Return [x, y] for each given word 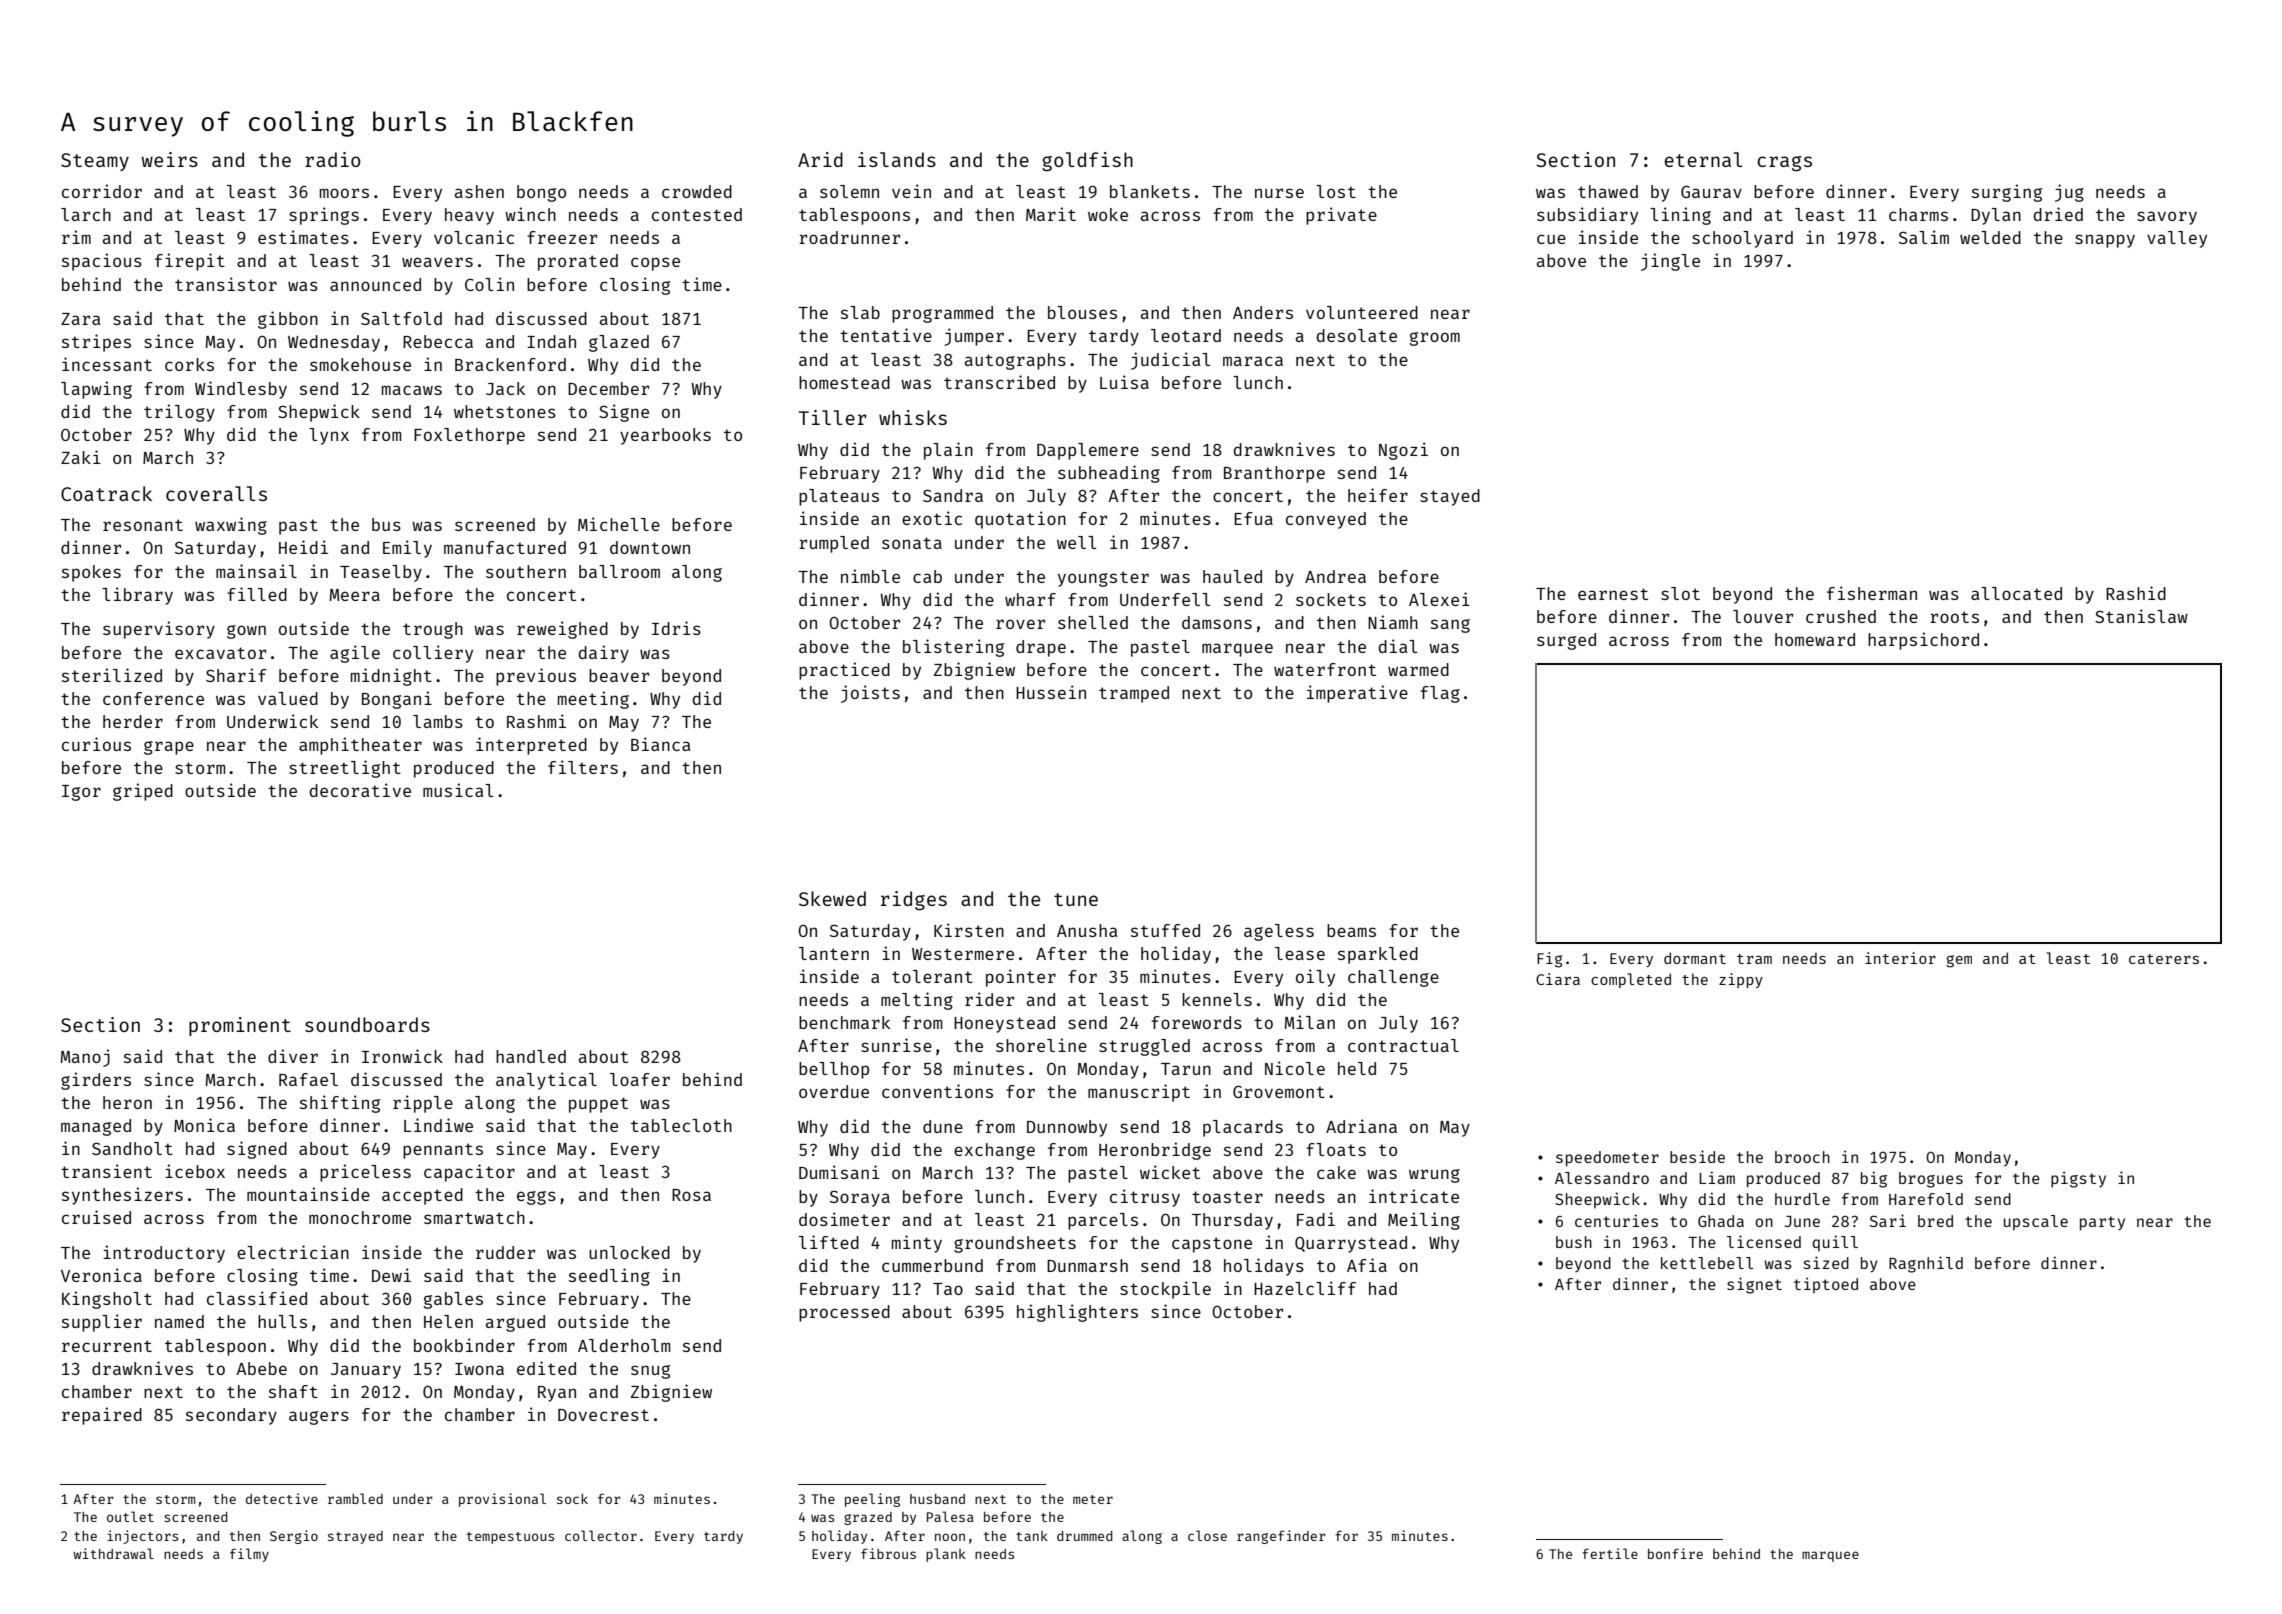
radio [333, 159]
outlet [130, 1516]
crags [1784, 163]
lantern [834, 953]
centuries [1616, 1220]
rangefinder [1281, 1537]
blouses [1082, 312]
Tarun [1186, 1069]
